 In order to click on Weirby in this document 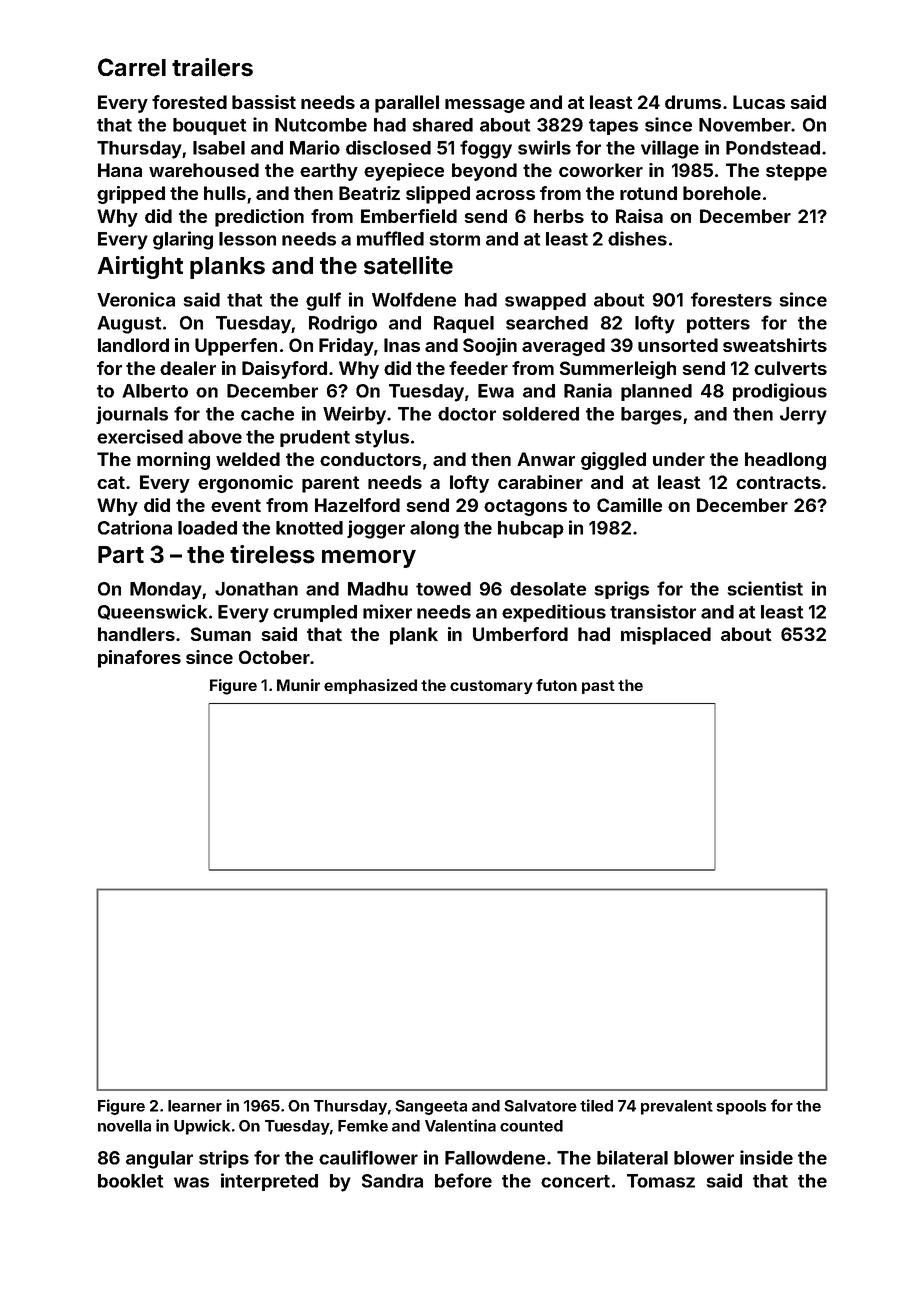, I will do `click(354, 415)`.
